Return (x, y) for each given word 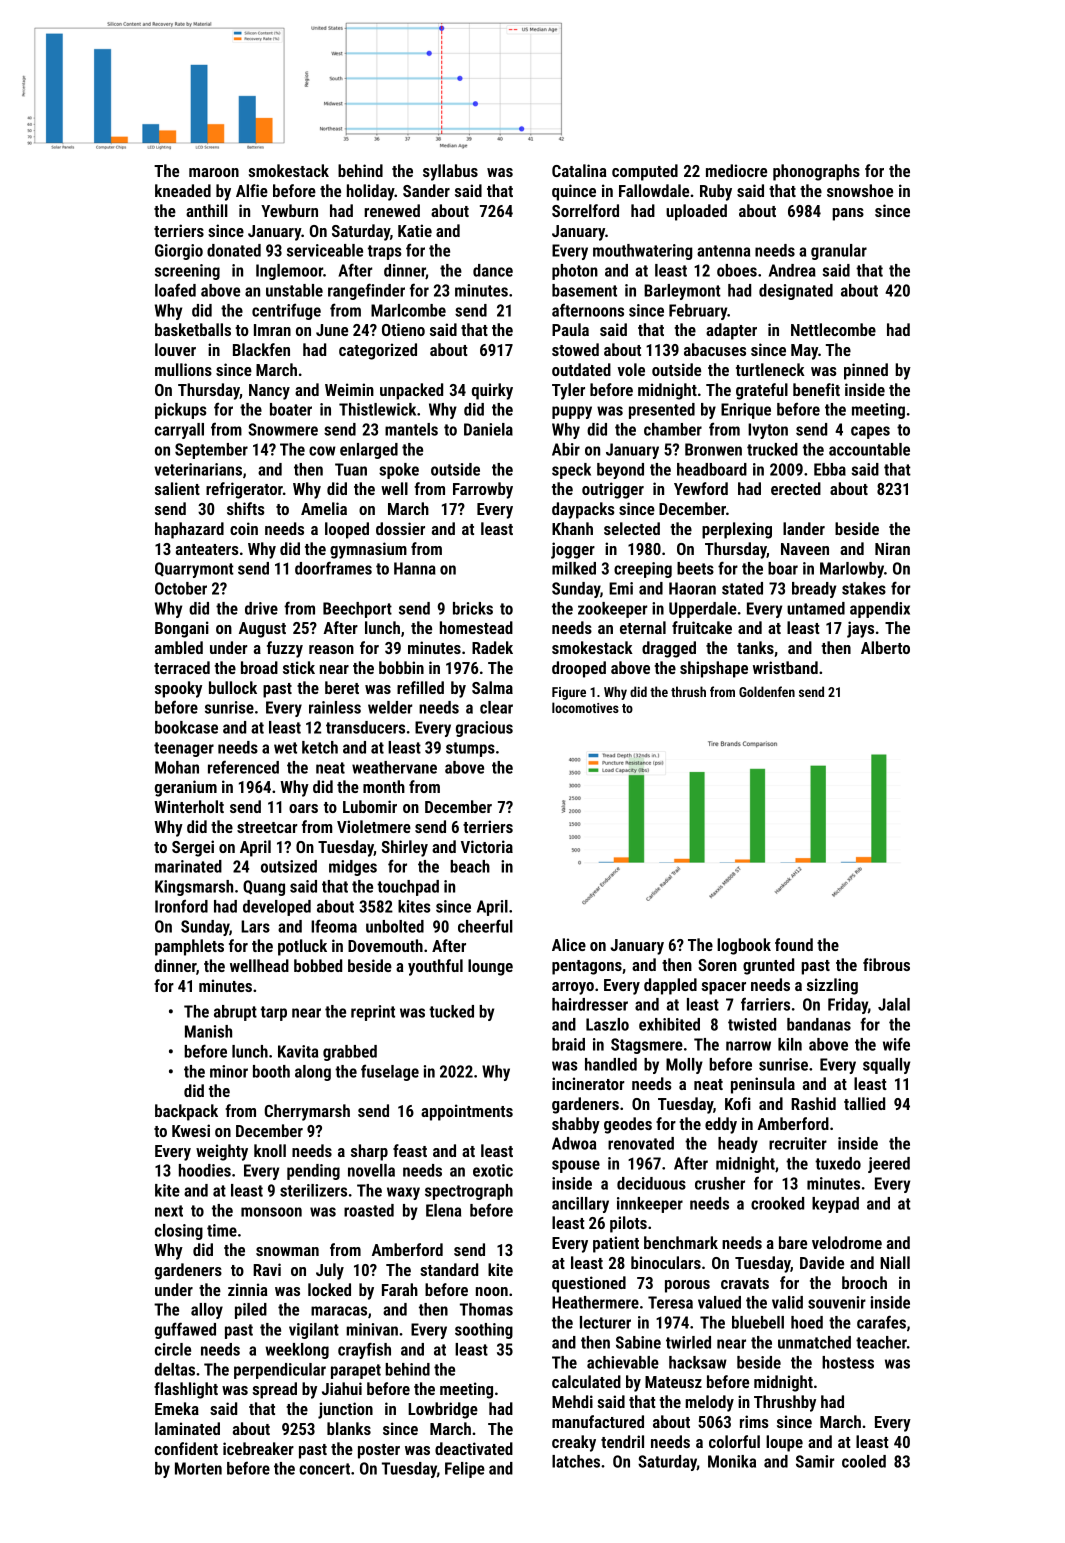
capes (870, 432)
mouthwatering (642, 252)
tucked (451, 1011)
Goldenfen (767, 691)
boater (291, 409)
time (222, 1230)
